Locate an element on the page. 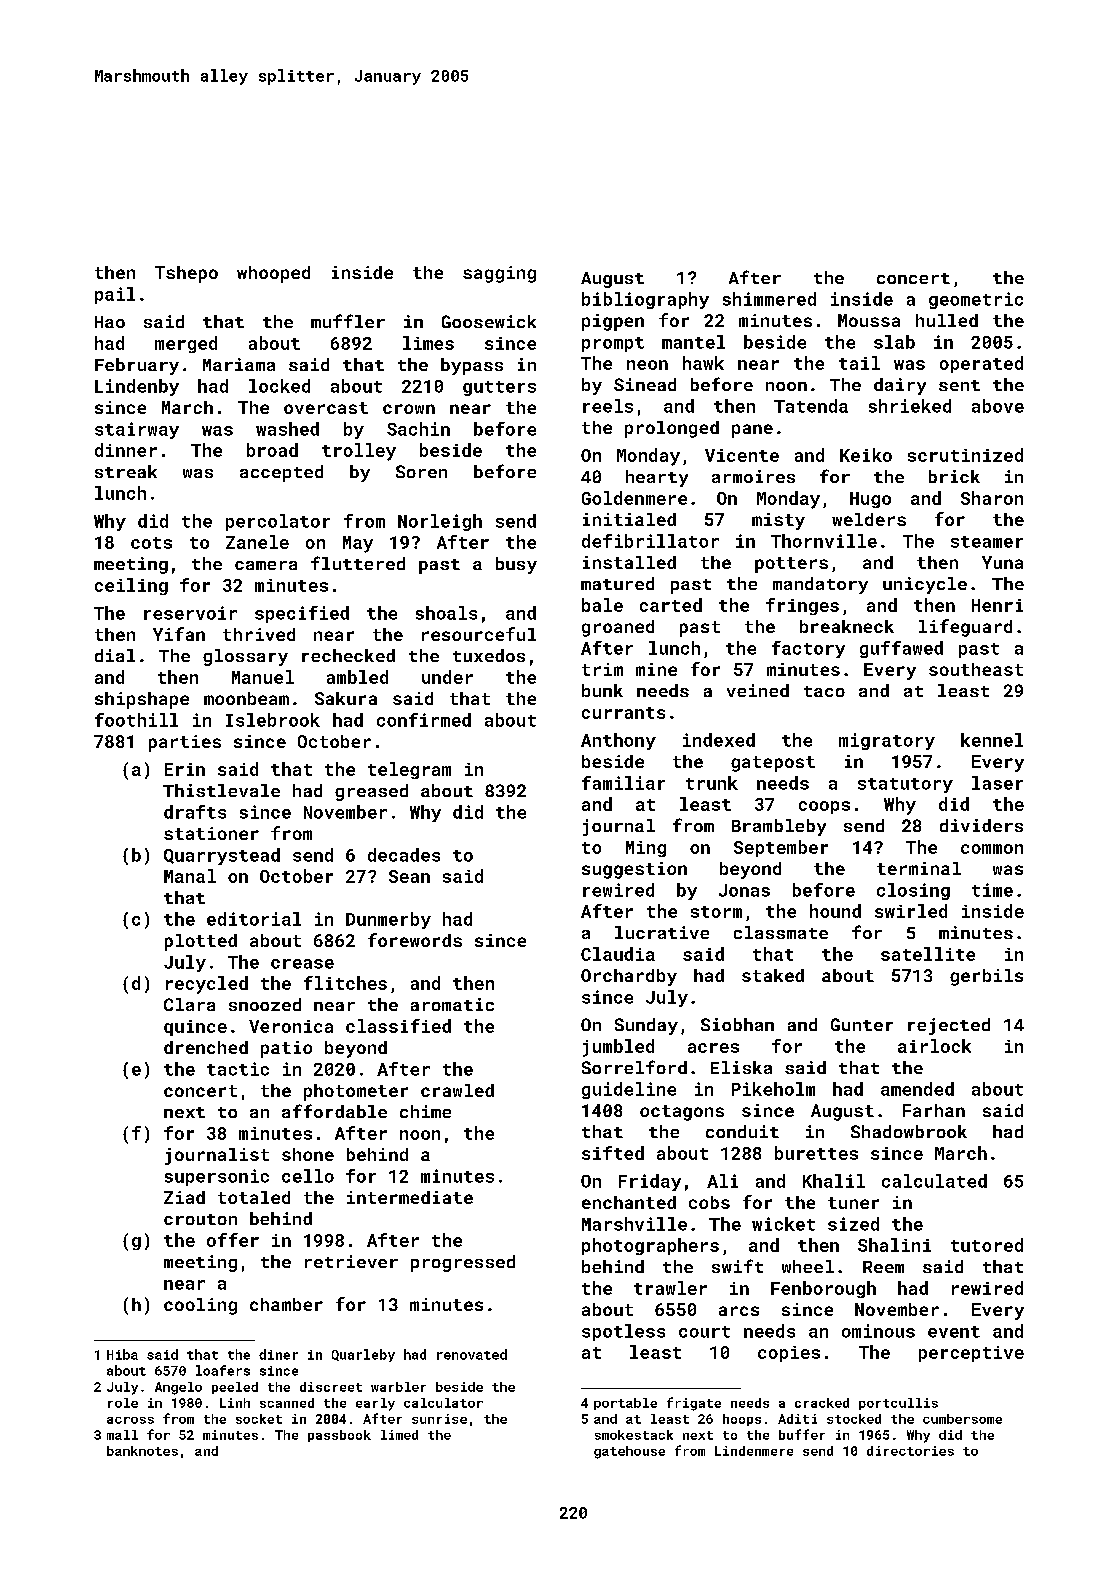 Image resolution: width=1118 pixels, height=1581 pixels. hawk is located at coordinates (703, 363).
